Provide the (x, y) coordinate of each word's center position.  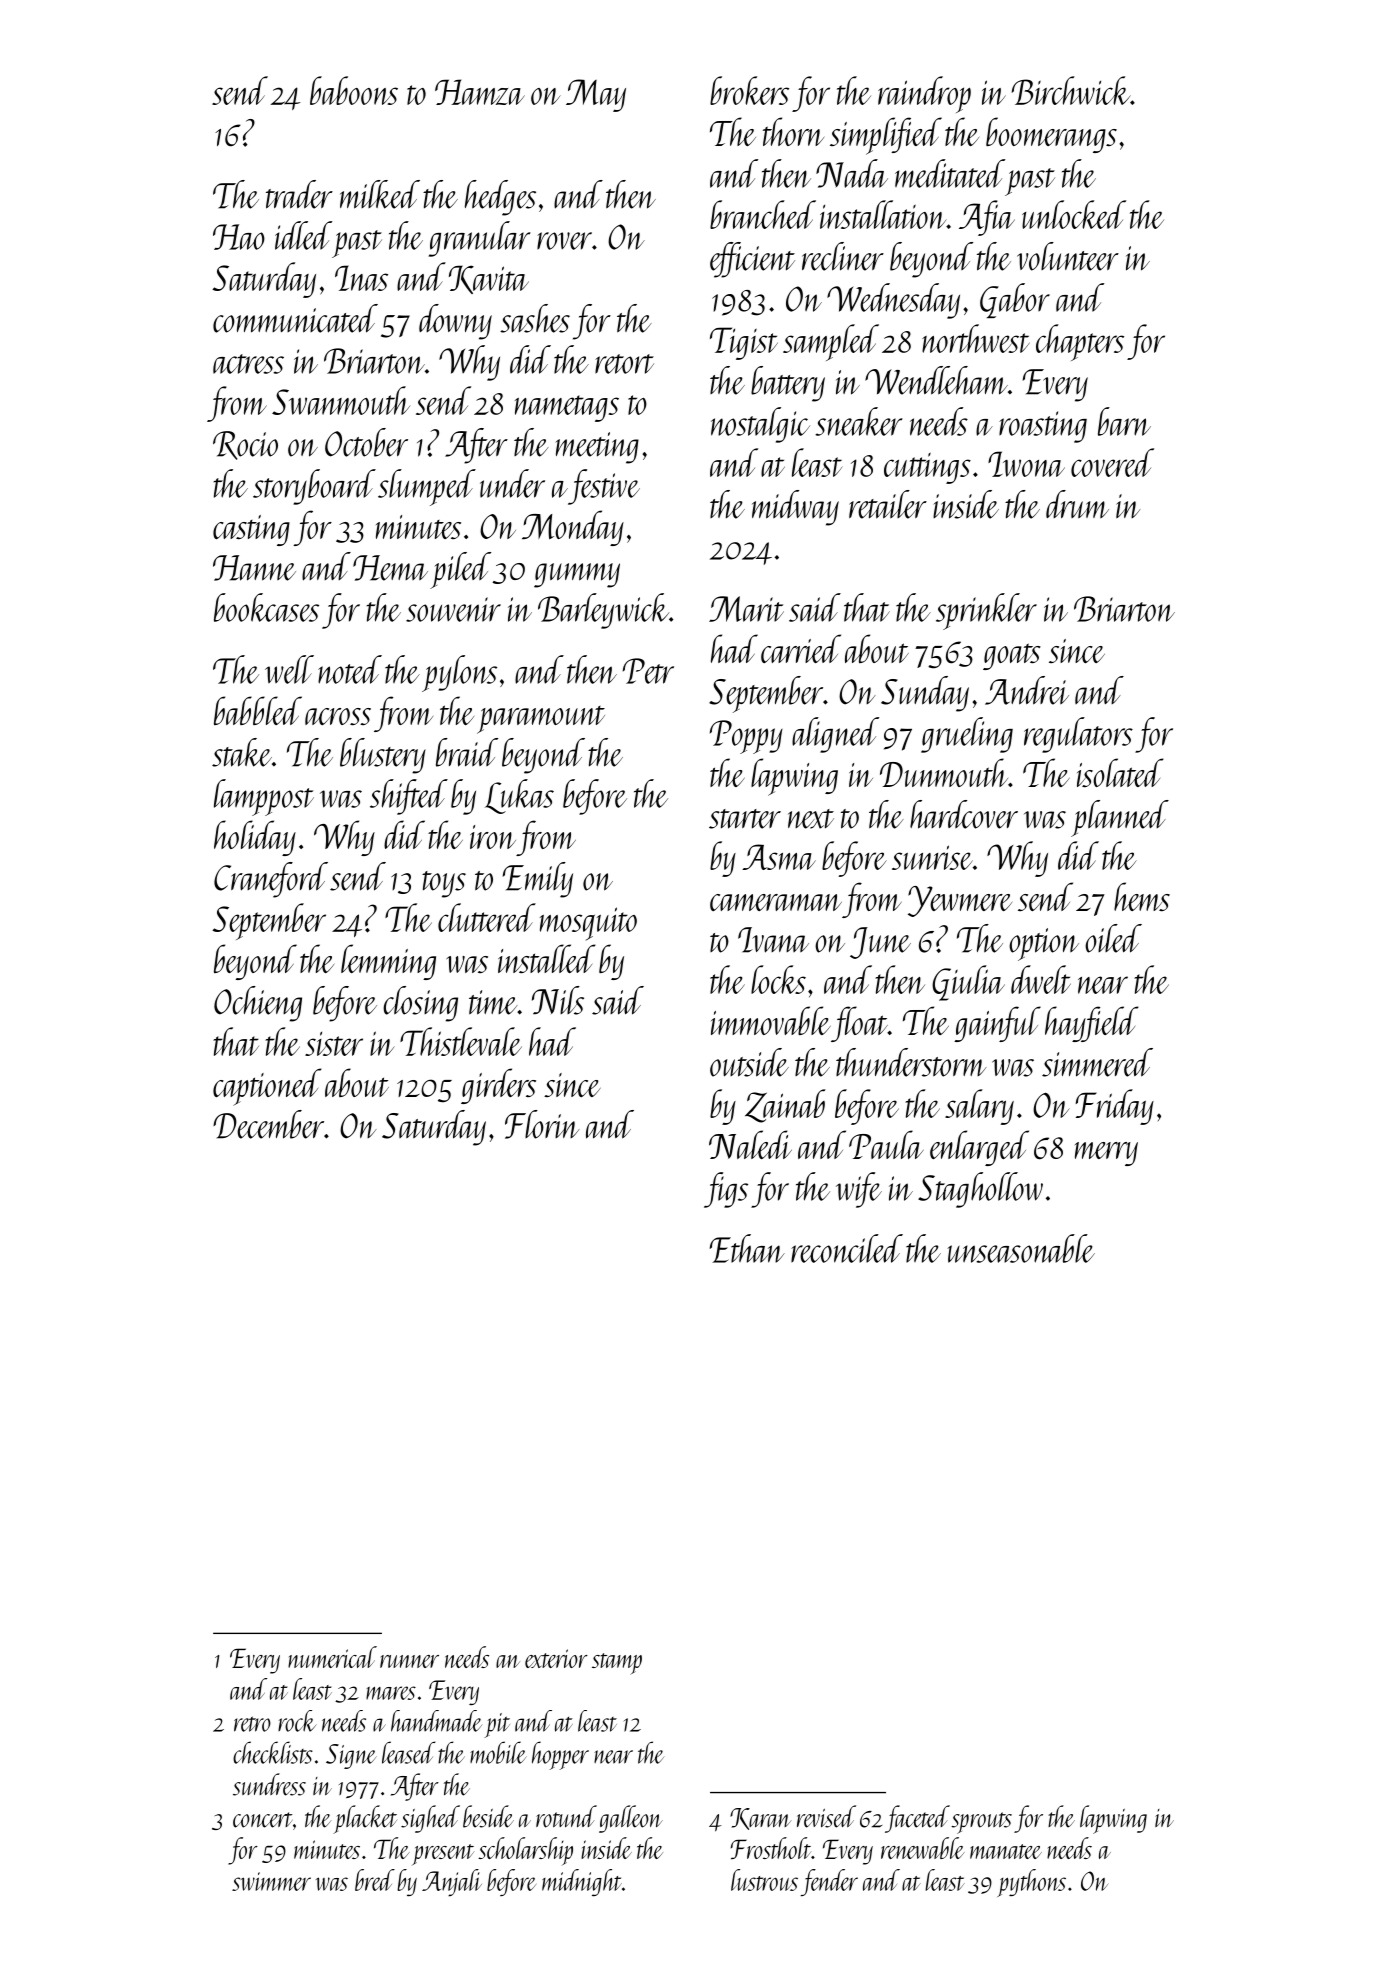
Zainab (785, 1106)
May (596, 95)
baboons (354, 90)
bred (375, 1880)
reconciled (847, 1248)
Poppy (746, 737)
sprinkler (986, 611)
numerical (332, 1657)
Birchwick (1071, 90)
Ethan (747, 1248)
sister (334, 1044)
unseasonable (1021, 1248)
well (289, 669)
